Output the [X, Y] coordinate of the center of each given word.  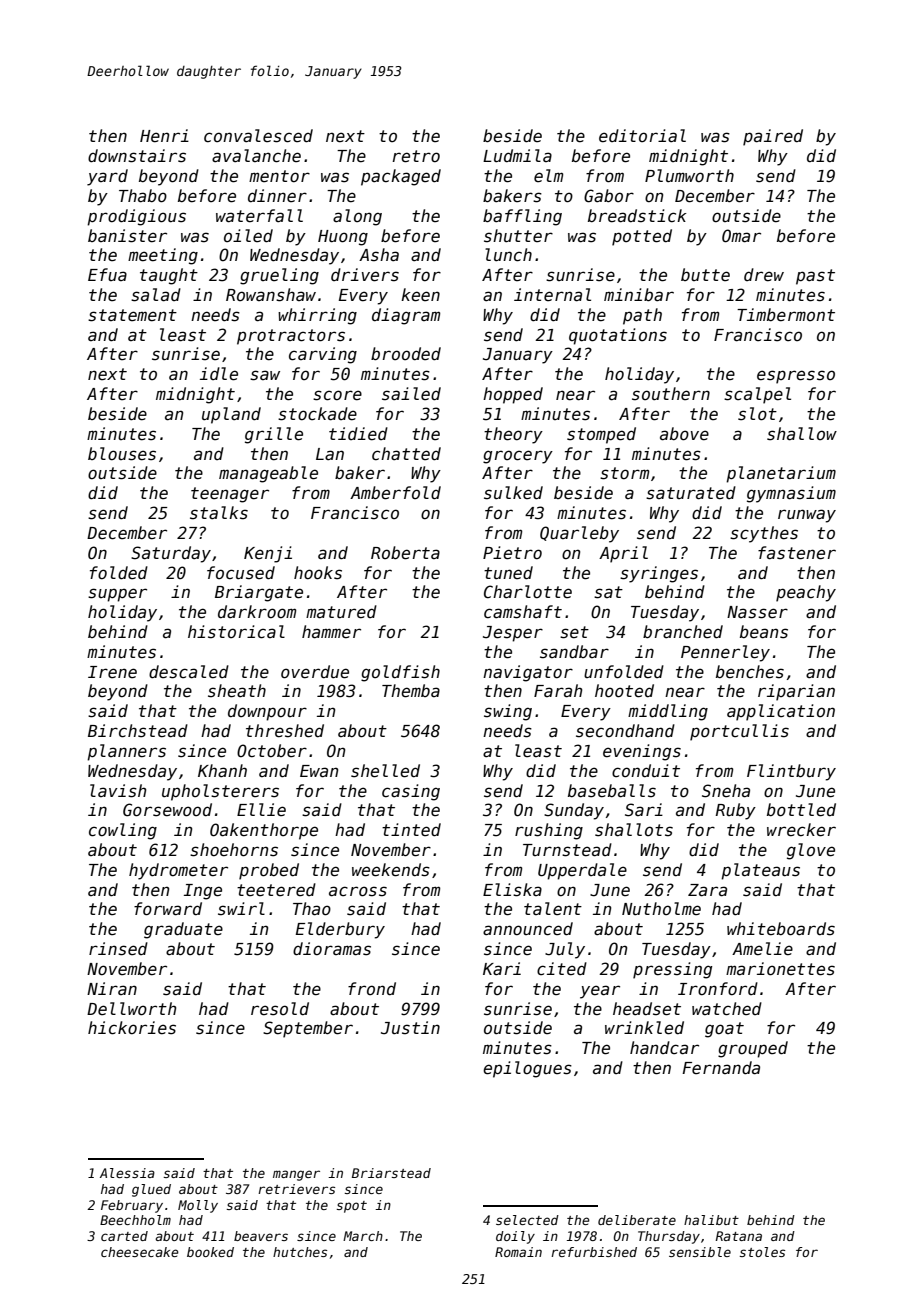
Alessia [127, 1173]
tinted [411, 830]
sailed [411, 394]
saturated [691, 493]
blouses [122, 454]
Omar [741, 236]
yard [107, 177]
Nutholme [661, 908]
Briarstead [391, 1173]
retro [416, 156]
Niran [112, 988]
